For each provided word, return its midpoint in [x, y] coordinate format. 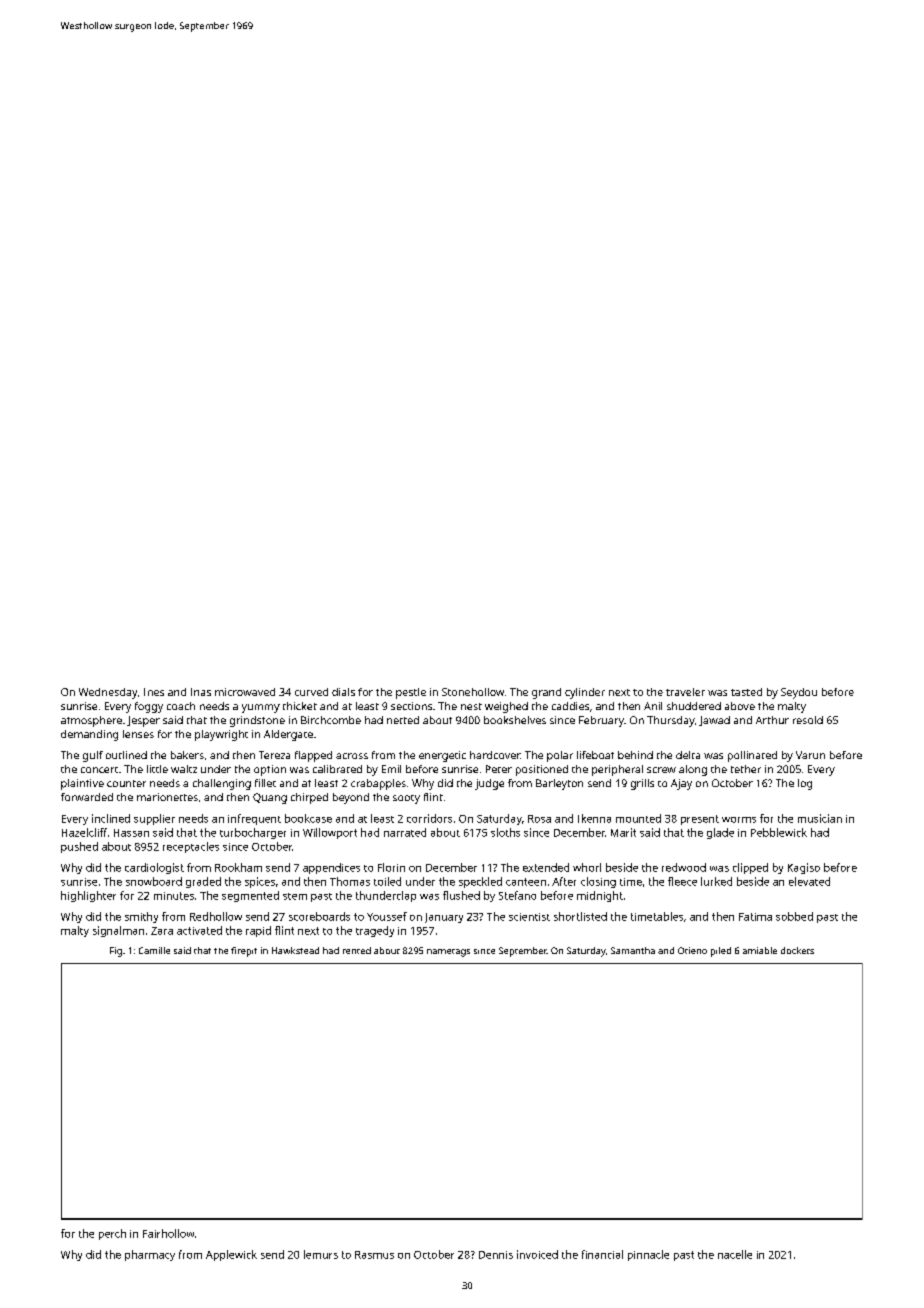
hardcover [495, 755]
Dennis [496, 1255]
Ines [154, 692]
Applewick [231, 1255]
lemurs [321, 1254]
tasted [746, 692]
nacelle [735, 1254]
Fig [116, 952]
